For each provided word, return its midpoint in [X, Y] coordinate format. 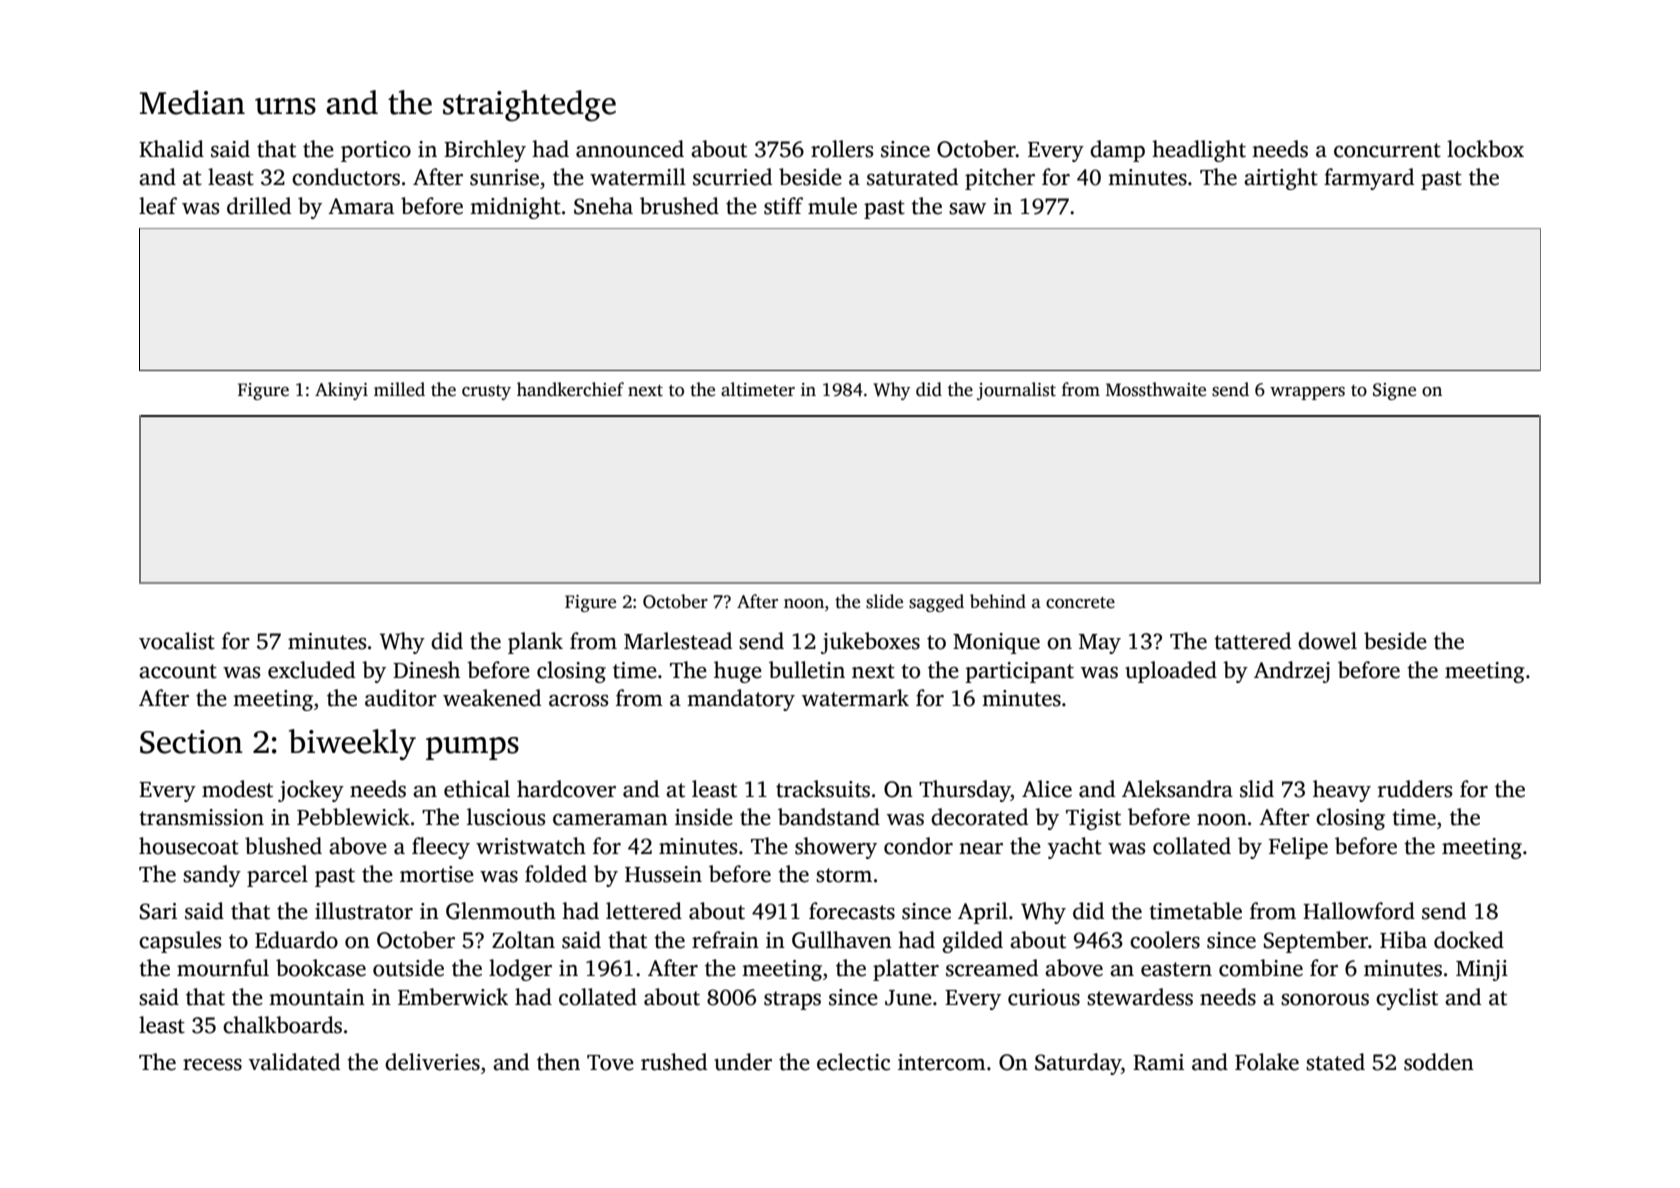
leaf [158, 206]
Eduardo [296, 940]
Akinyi [341, 391]
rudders [1415, 789]
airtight [1281, 179]
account [178, 671]
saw [967, 209]
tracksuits [823, 789]
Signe [1394, 391]
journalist [1016, 391]
